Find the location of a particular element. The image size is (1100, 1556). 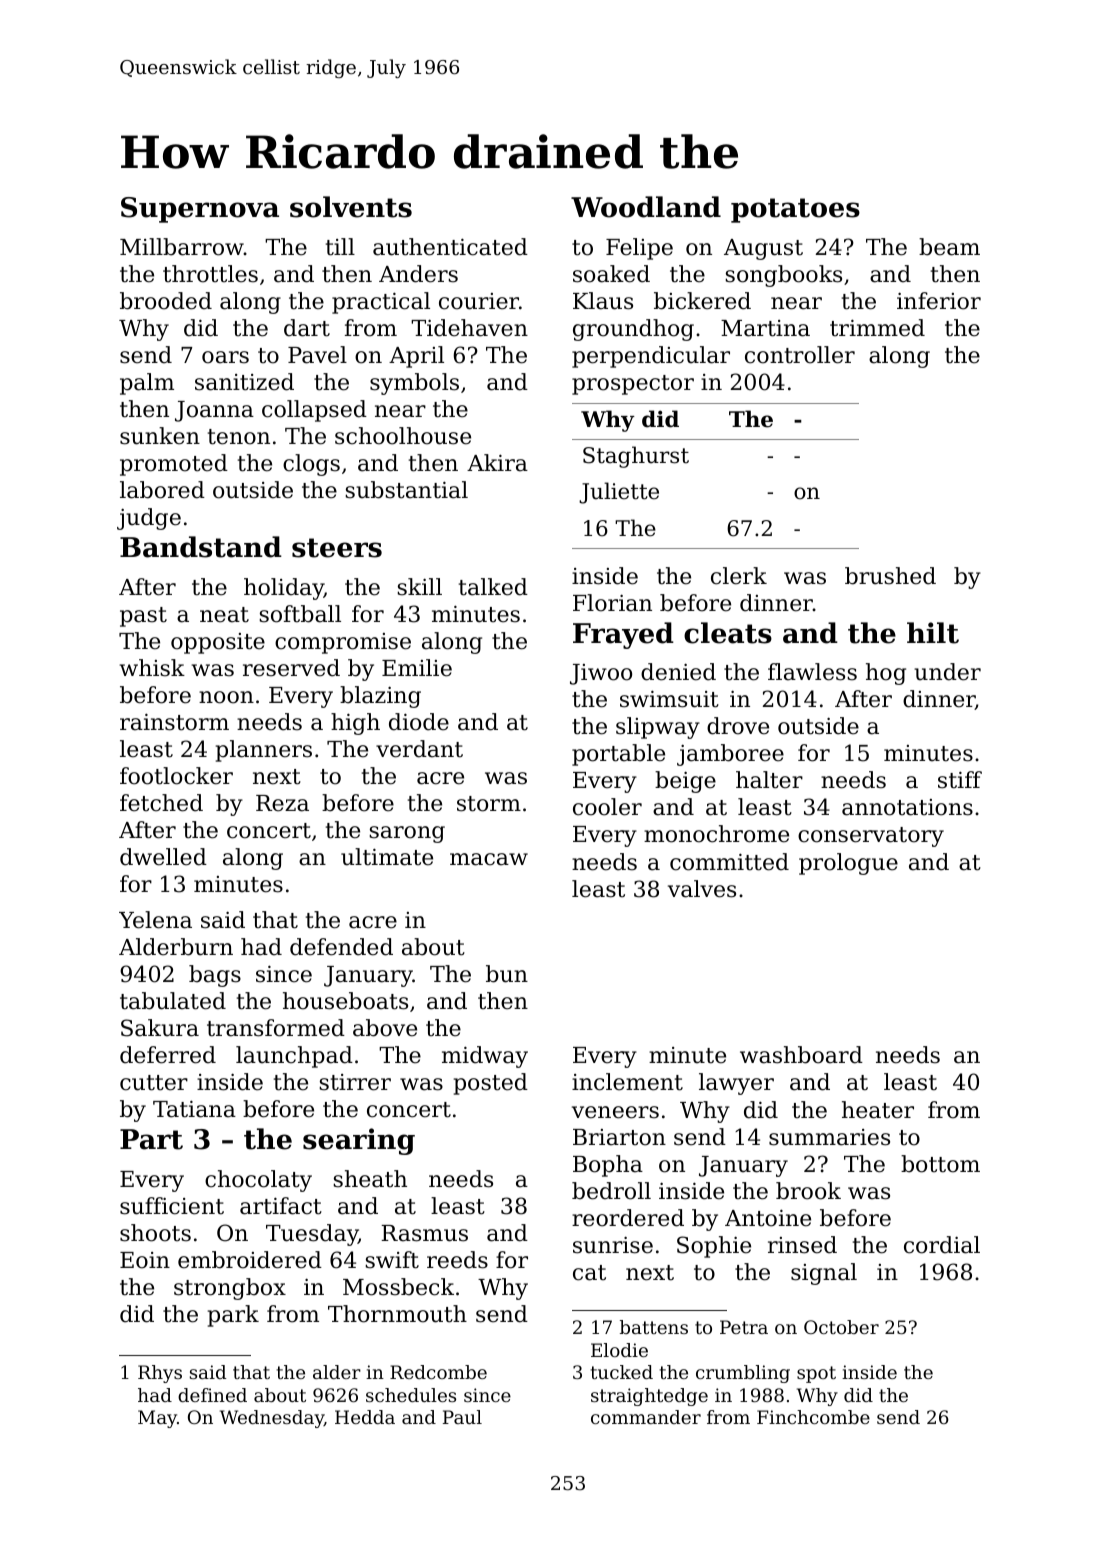

courier is located at coordinates (479, 301).
